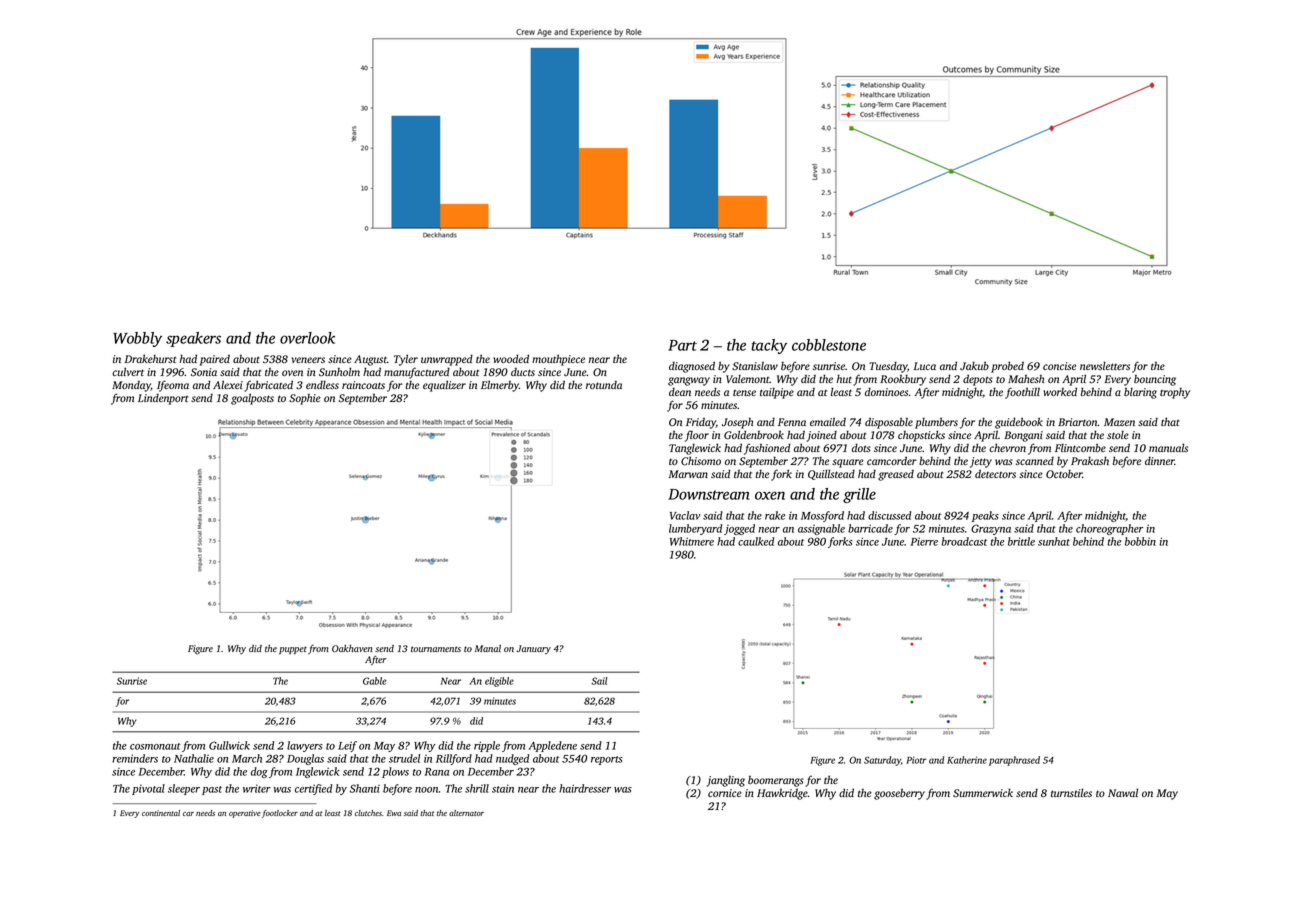  Describe the element at coordinates (682, 345) in the screenshot. I see `Part` at that location.
